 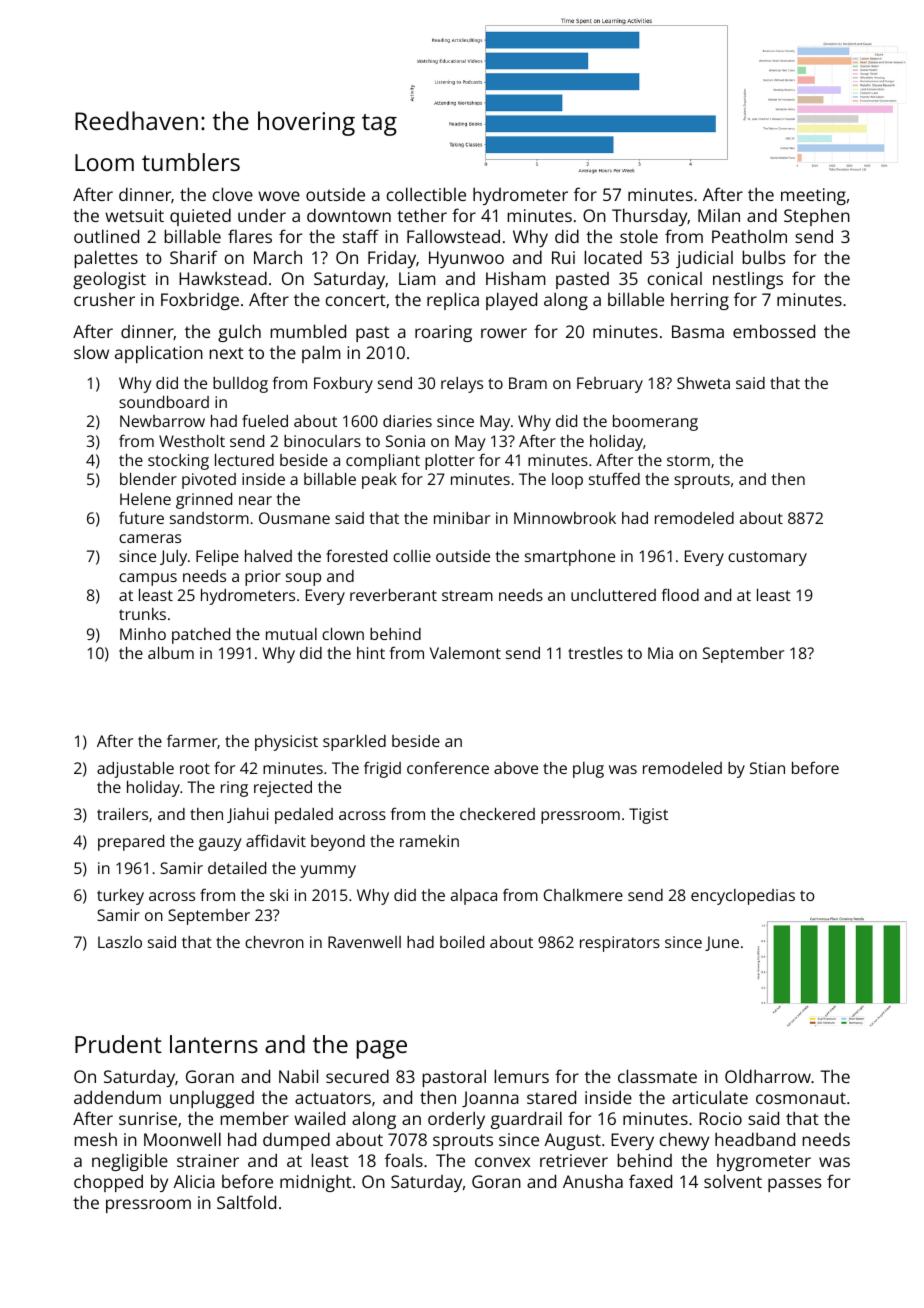 I want to click on customary, so click(x=767, y=558).
